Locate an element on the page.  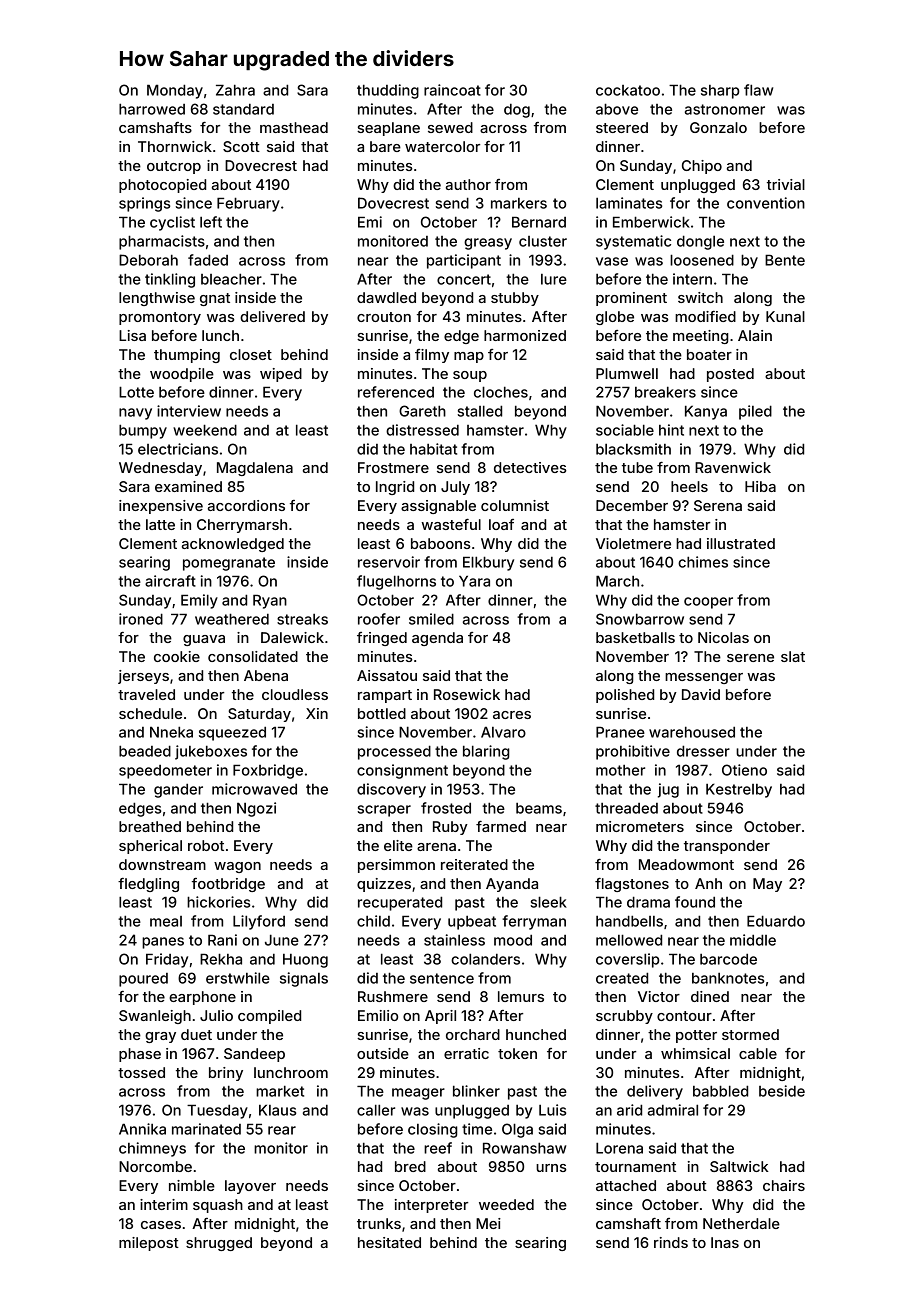
Wednesday is located at coordinates (160, 469).
